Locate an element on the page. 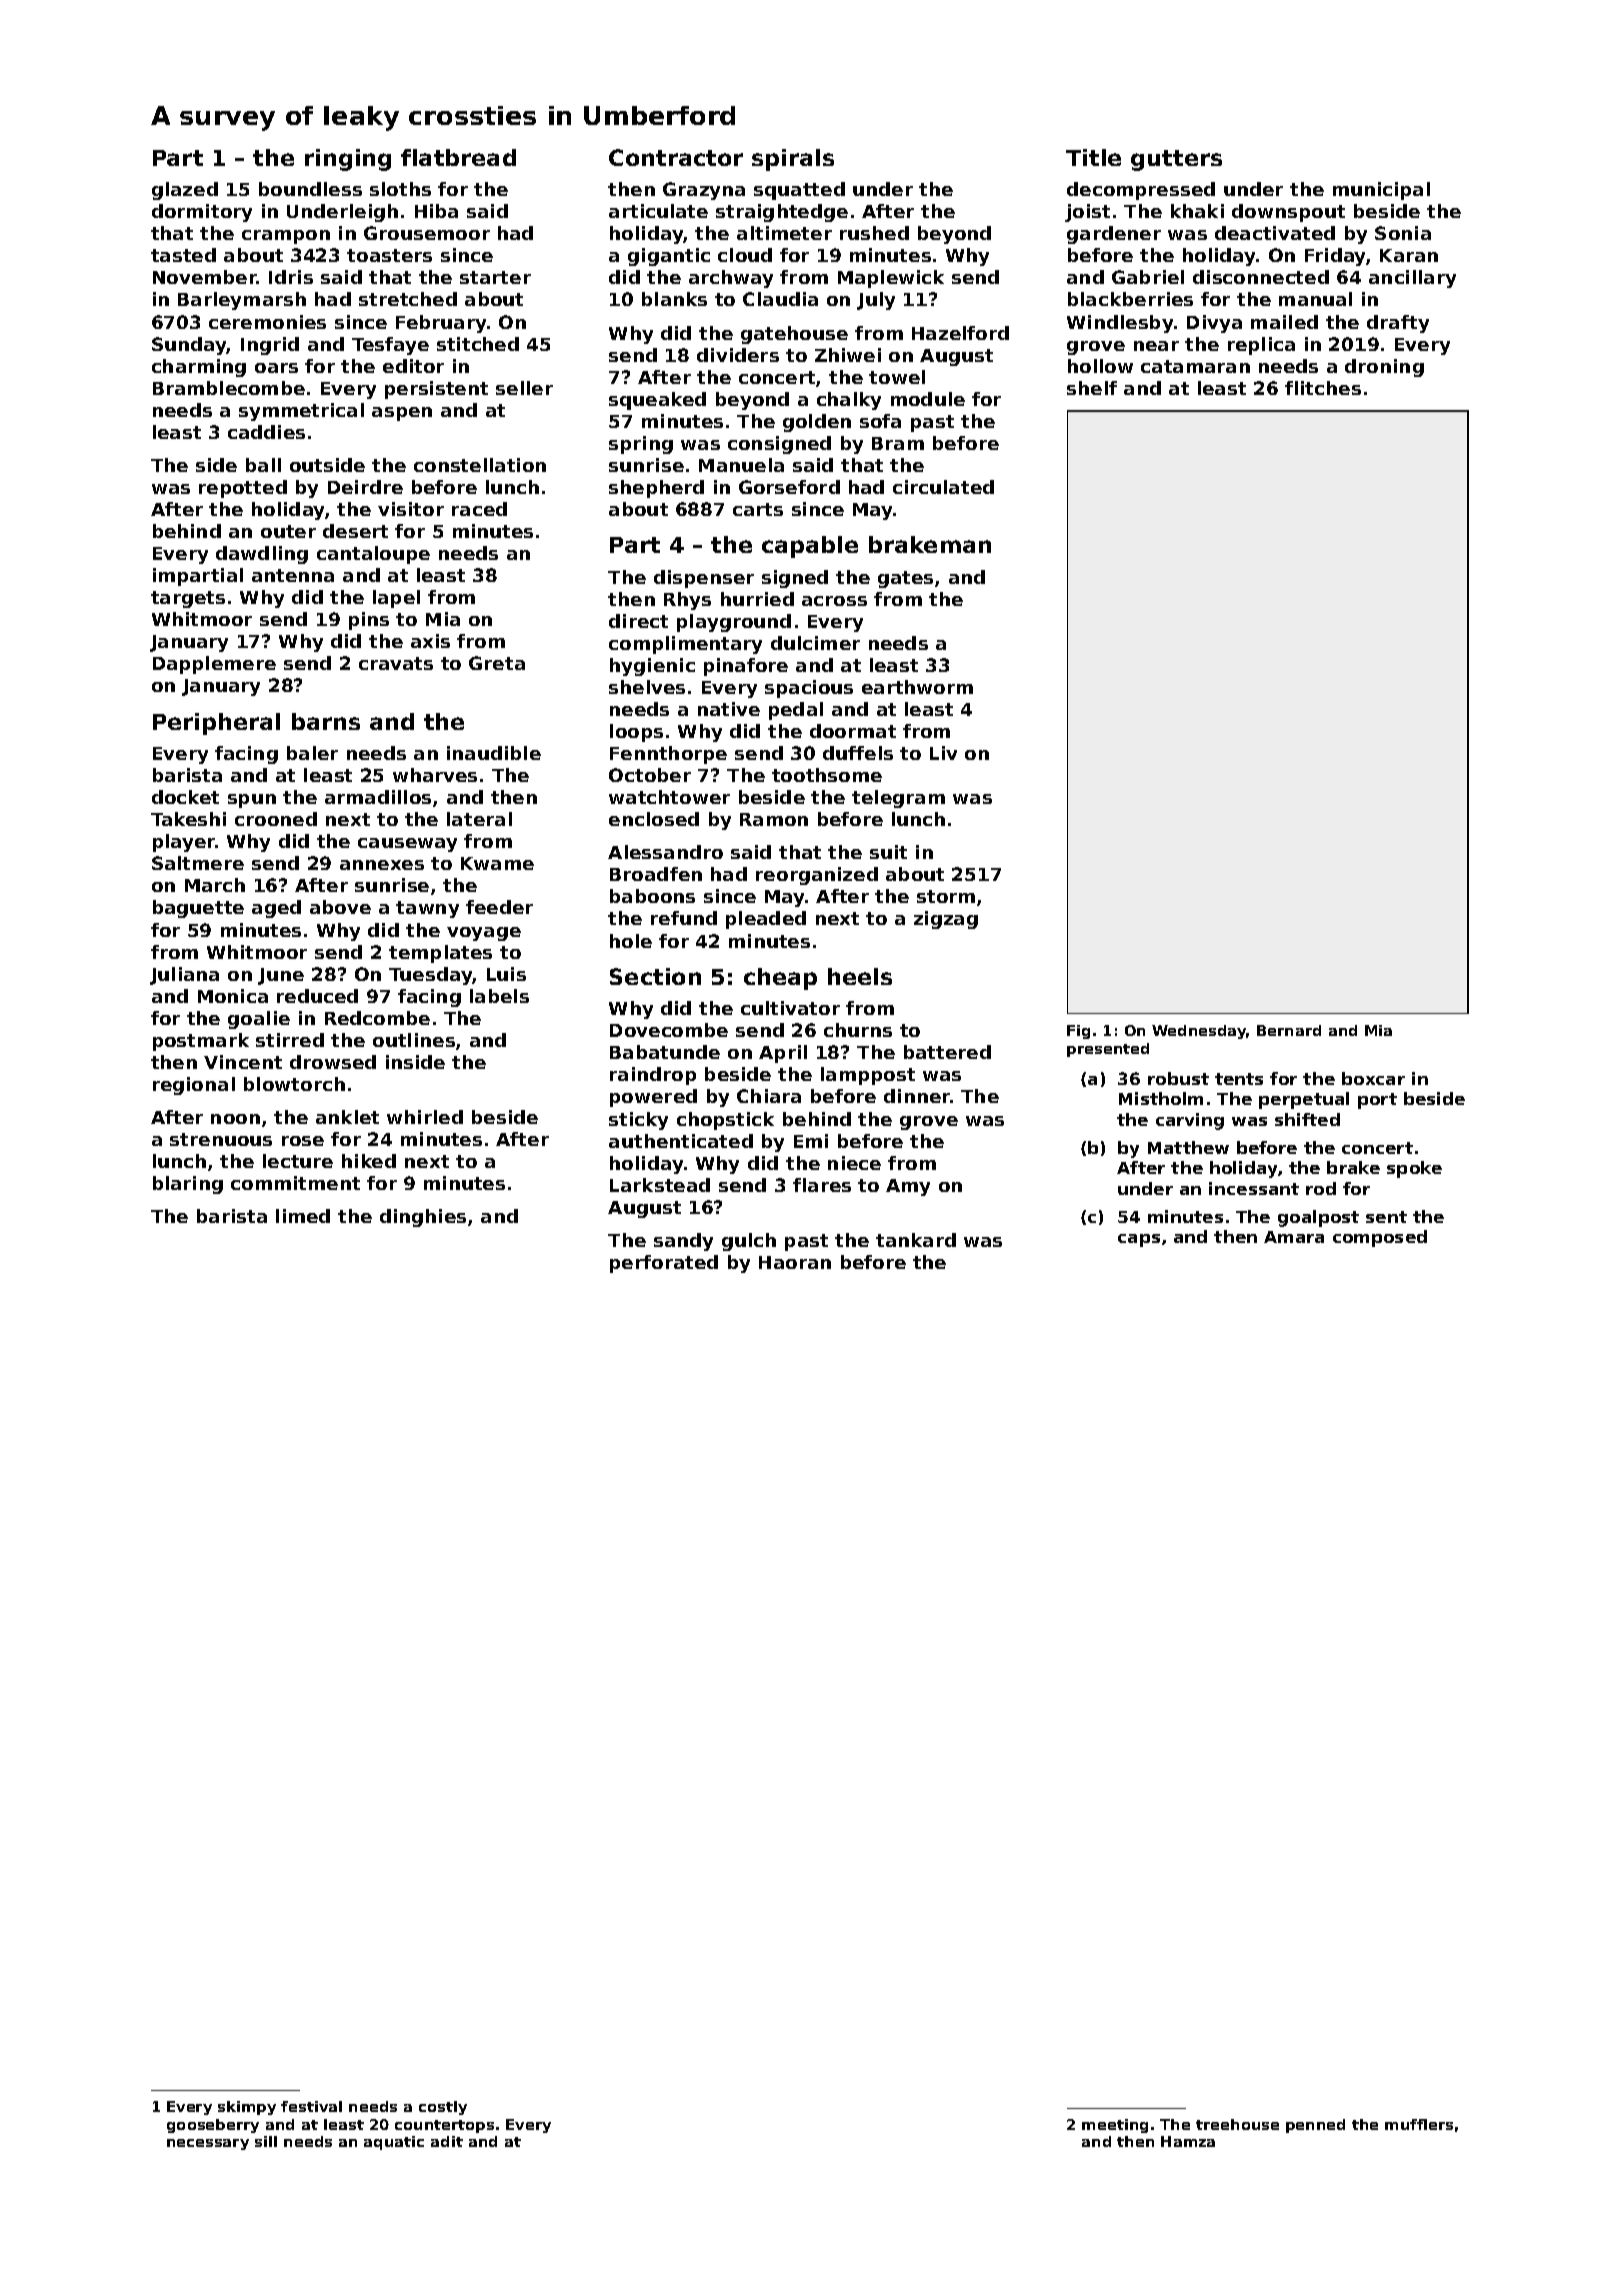 The image size is (1620, 2292). droning is located at coordinates (1384, 368).
